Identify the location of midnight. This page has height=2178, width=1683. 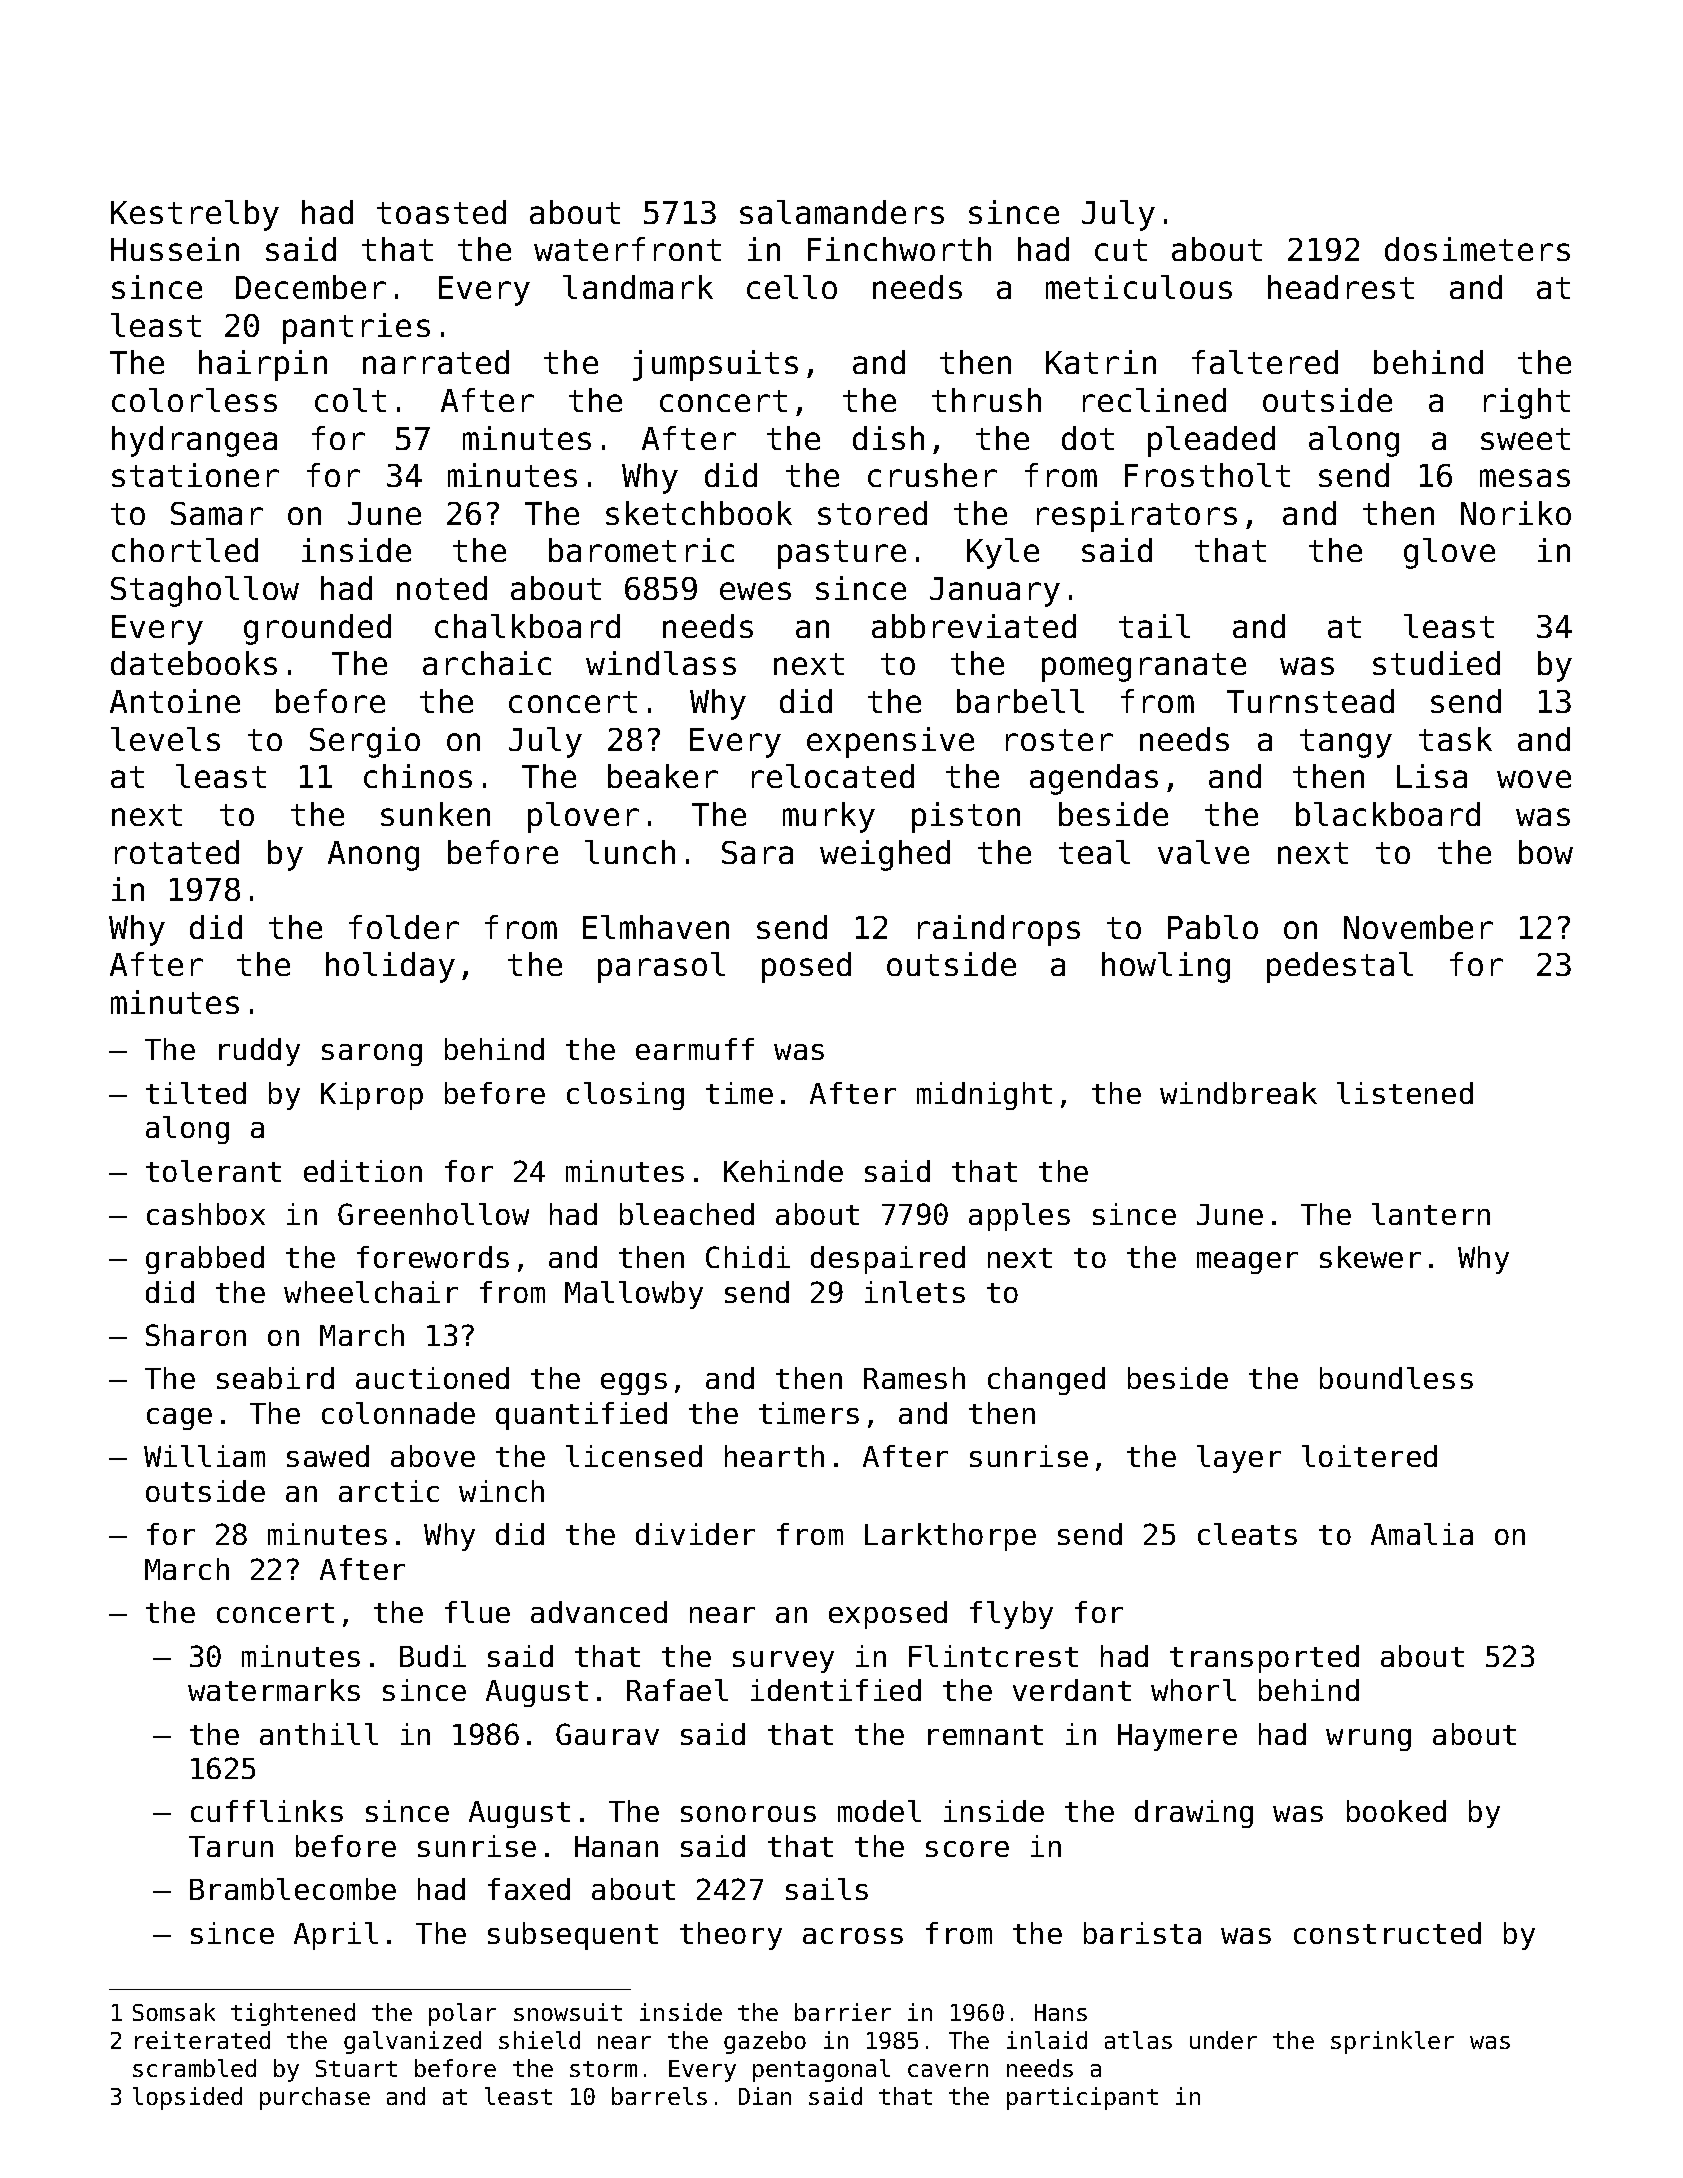
(984, 1096).
